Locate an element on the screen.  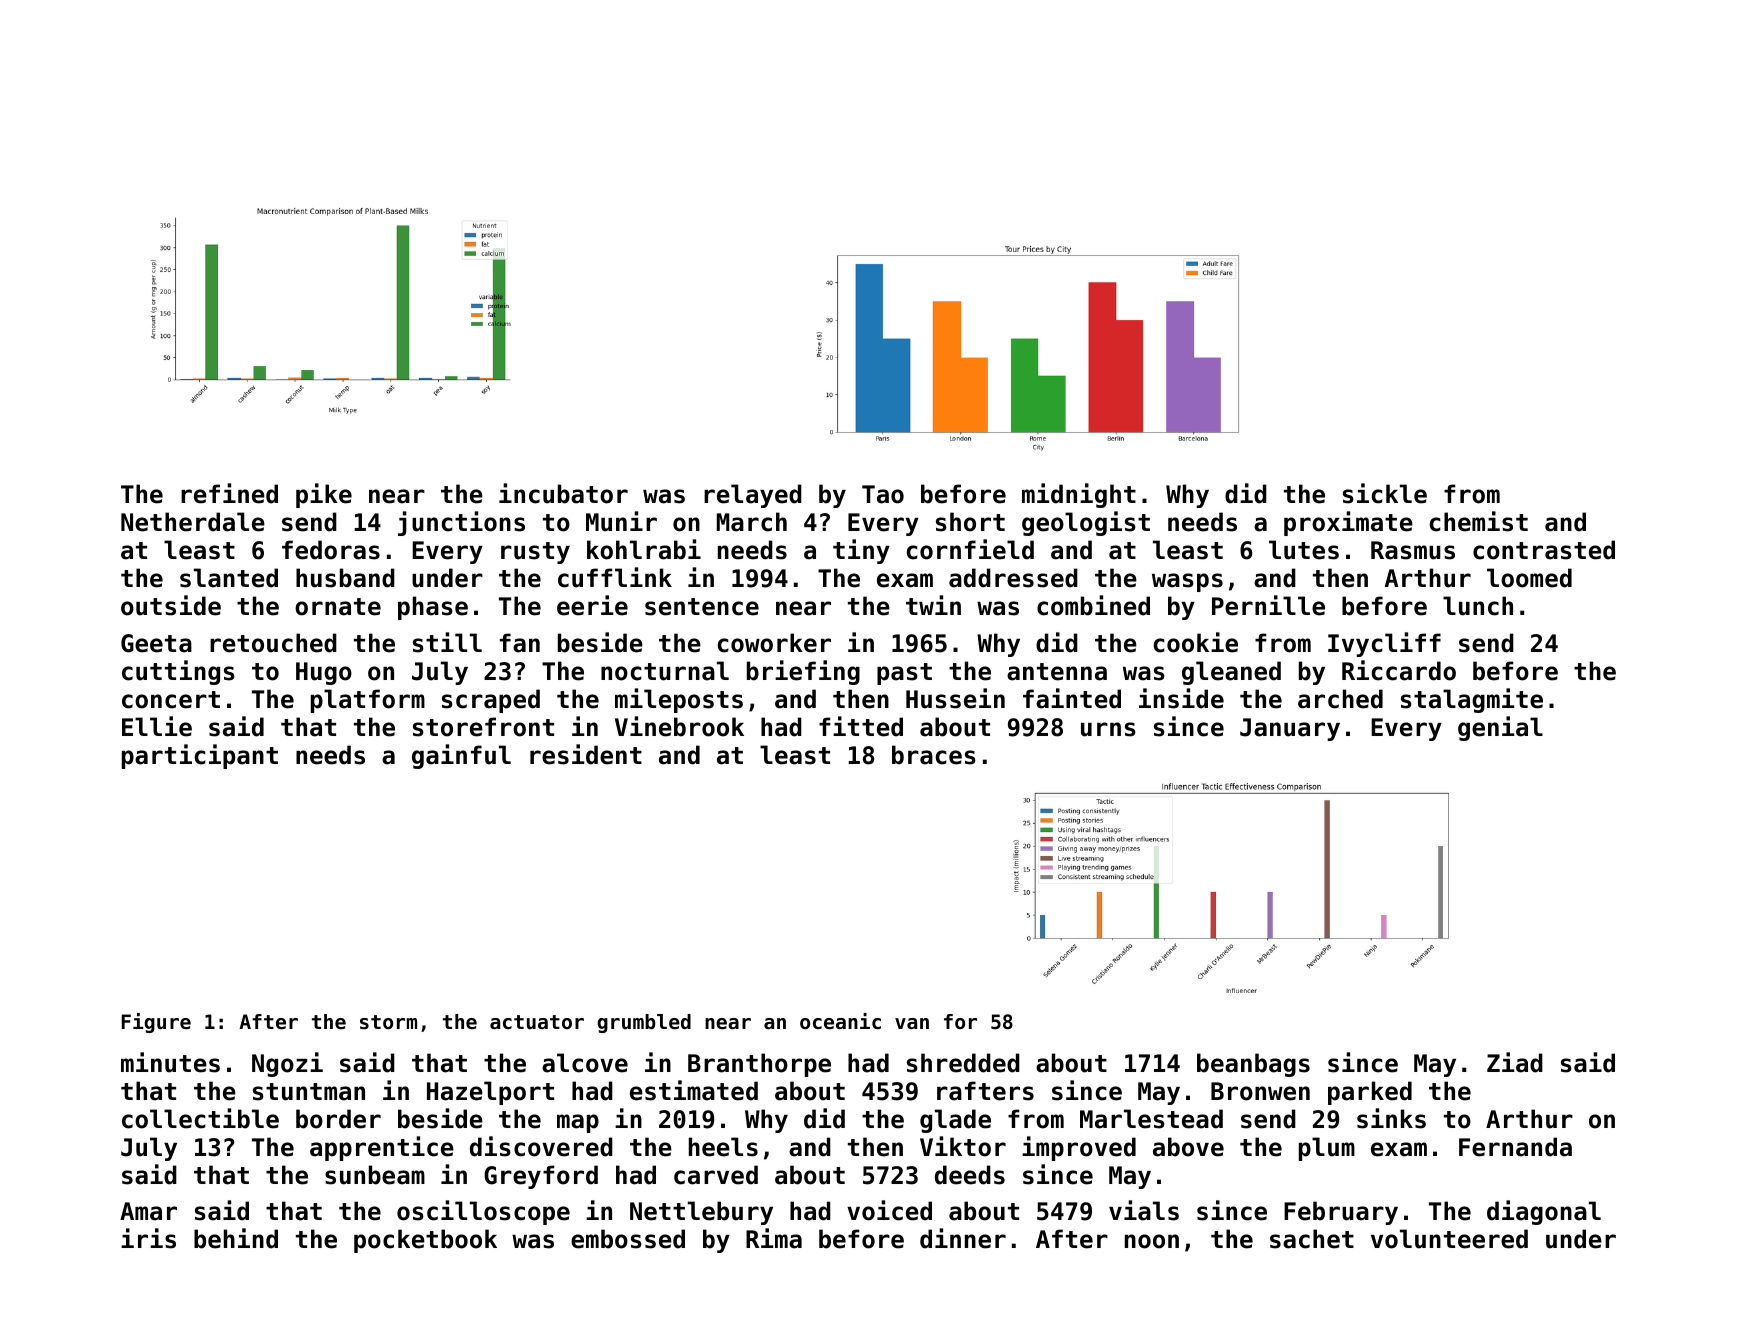
oceanic is located at coordinates (840, 1021).
